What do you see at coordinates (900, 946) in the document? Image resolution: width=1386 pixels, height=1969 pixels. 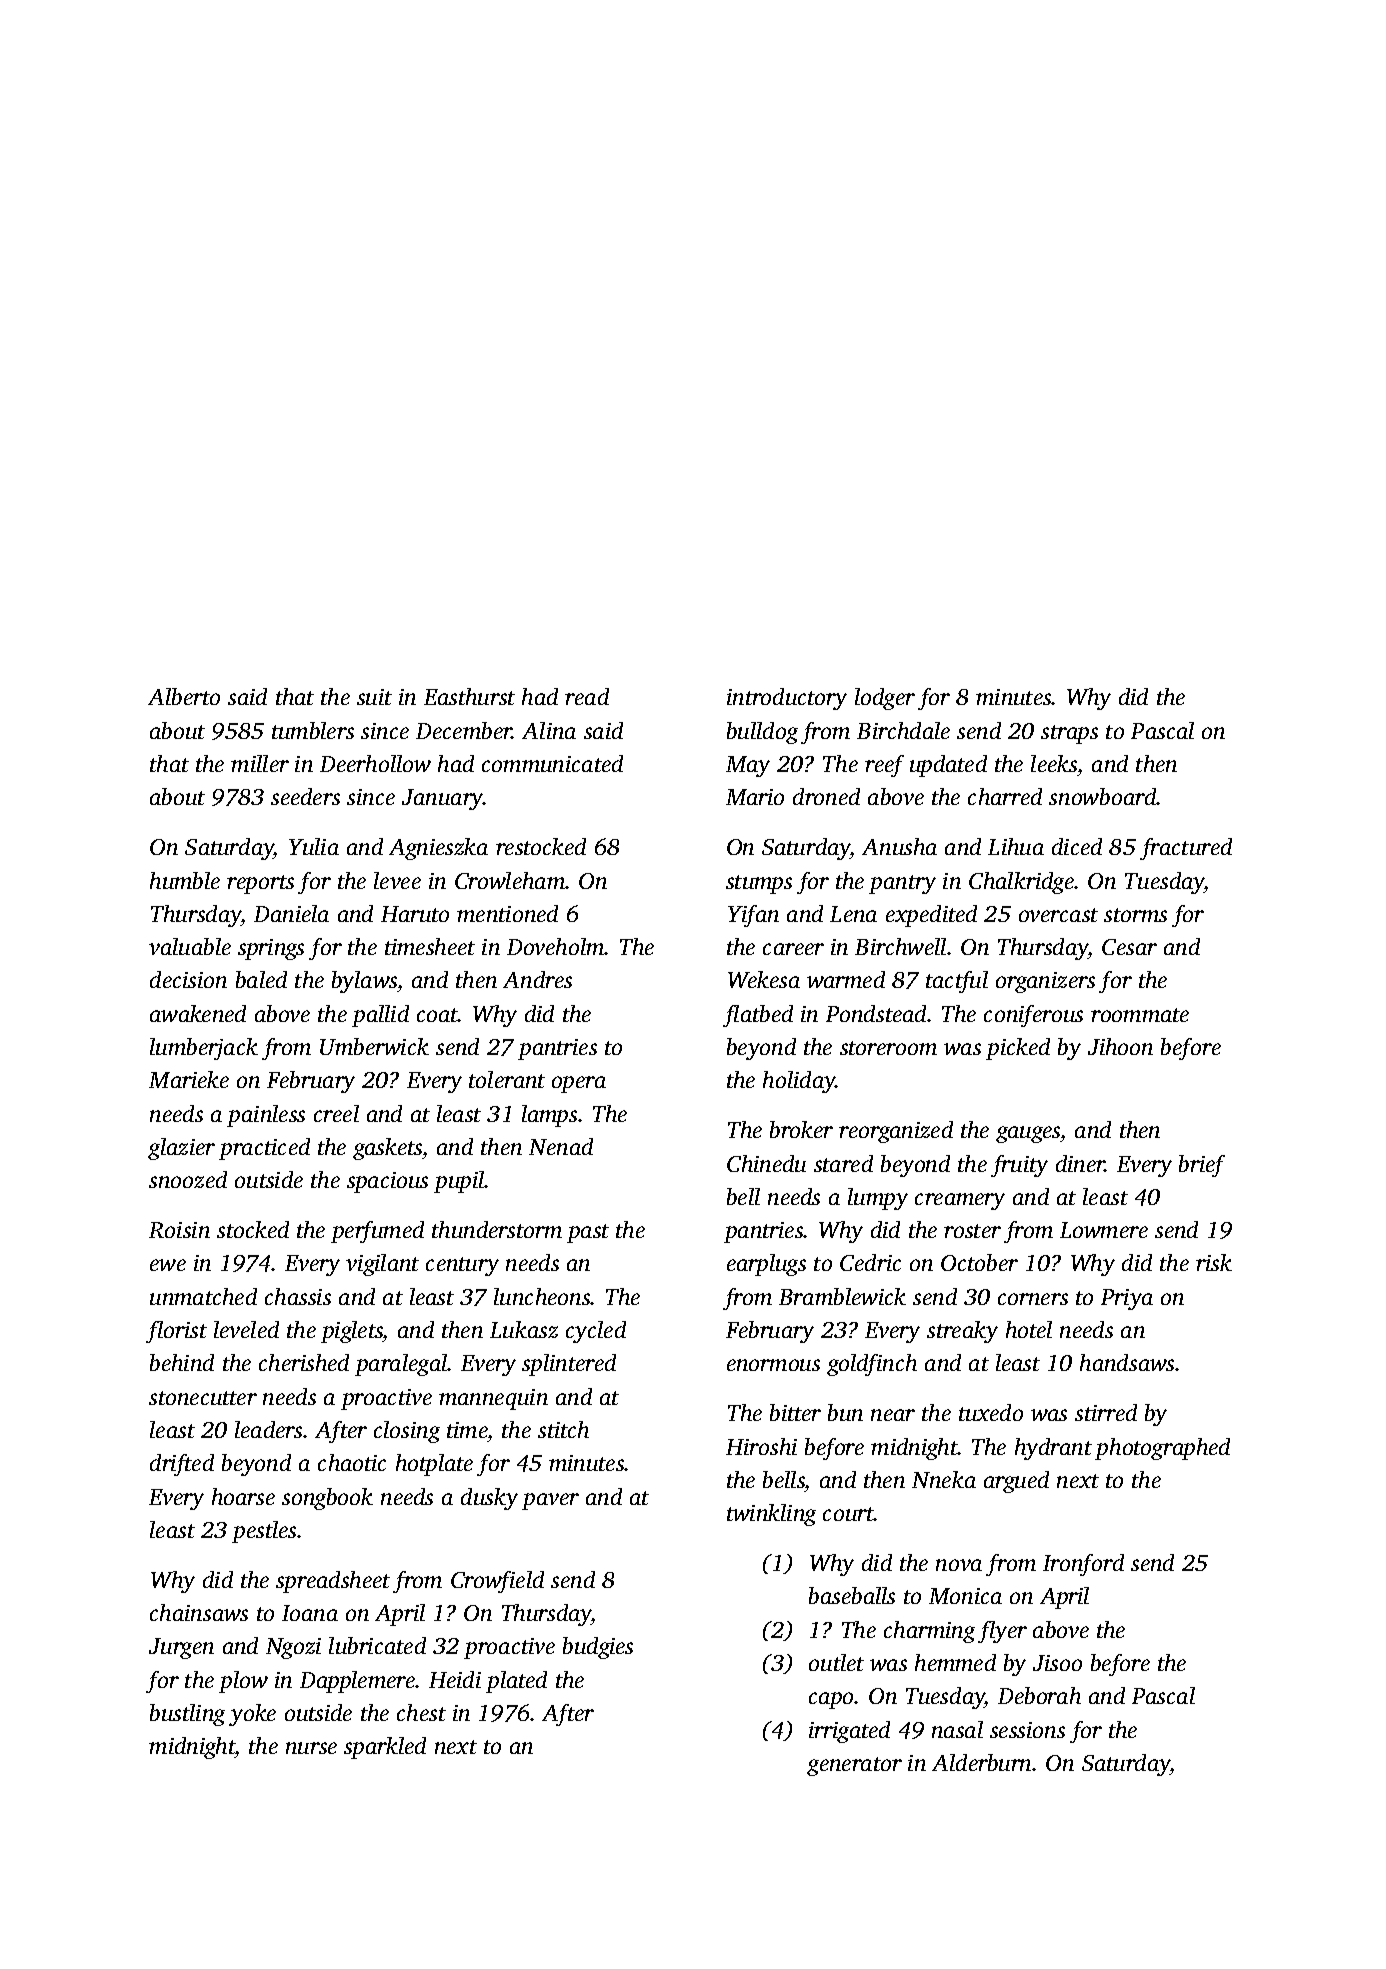 I see `Birchwell` at bounding box center [900, 946].
